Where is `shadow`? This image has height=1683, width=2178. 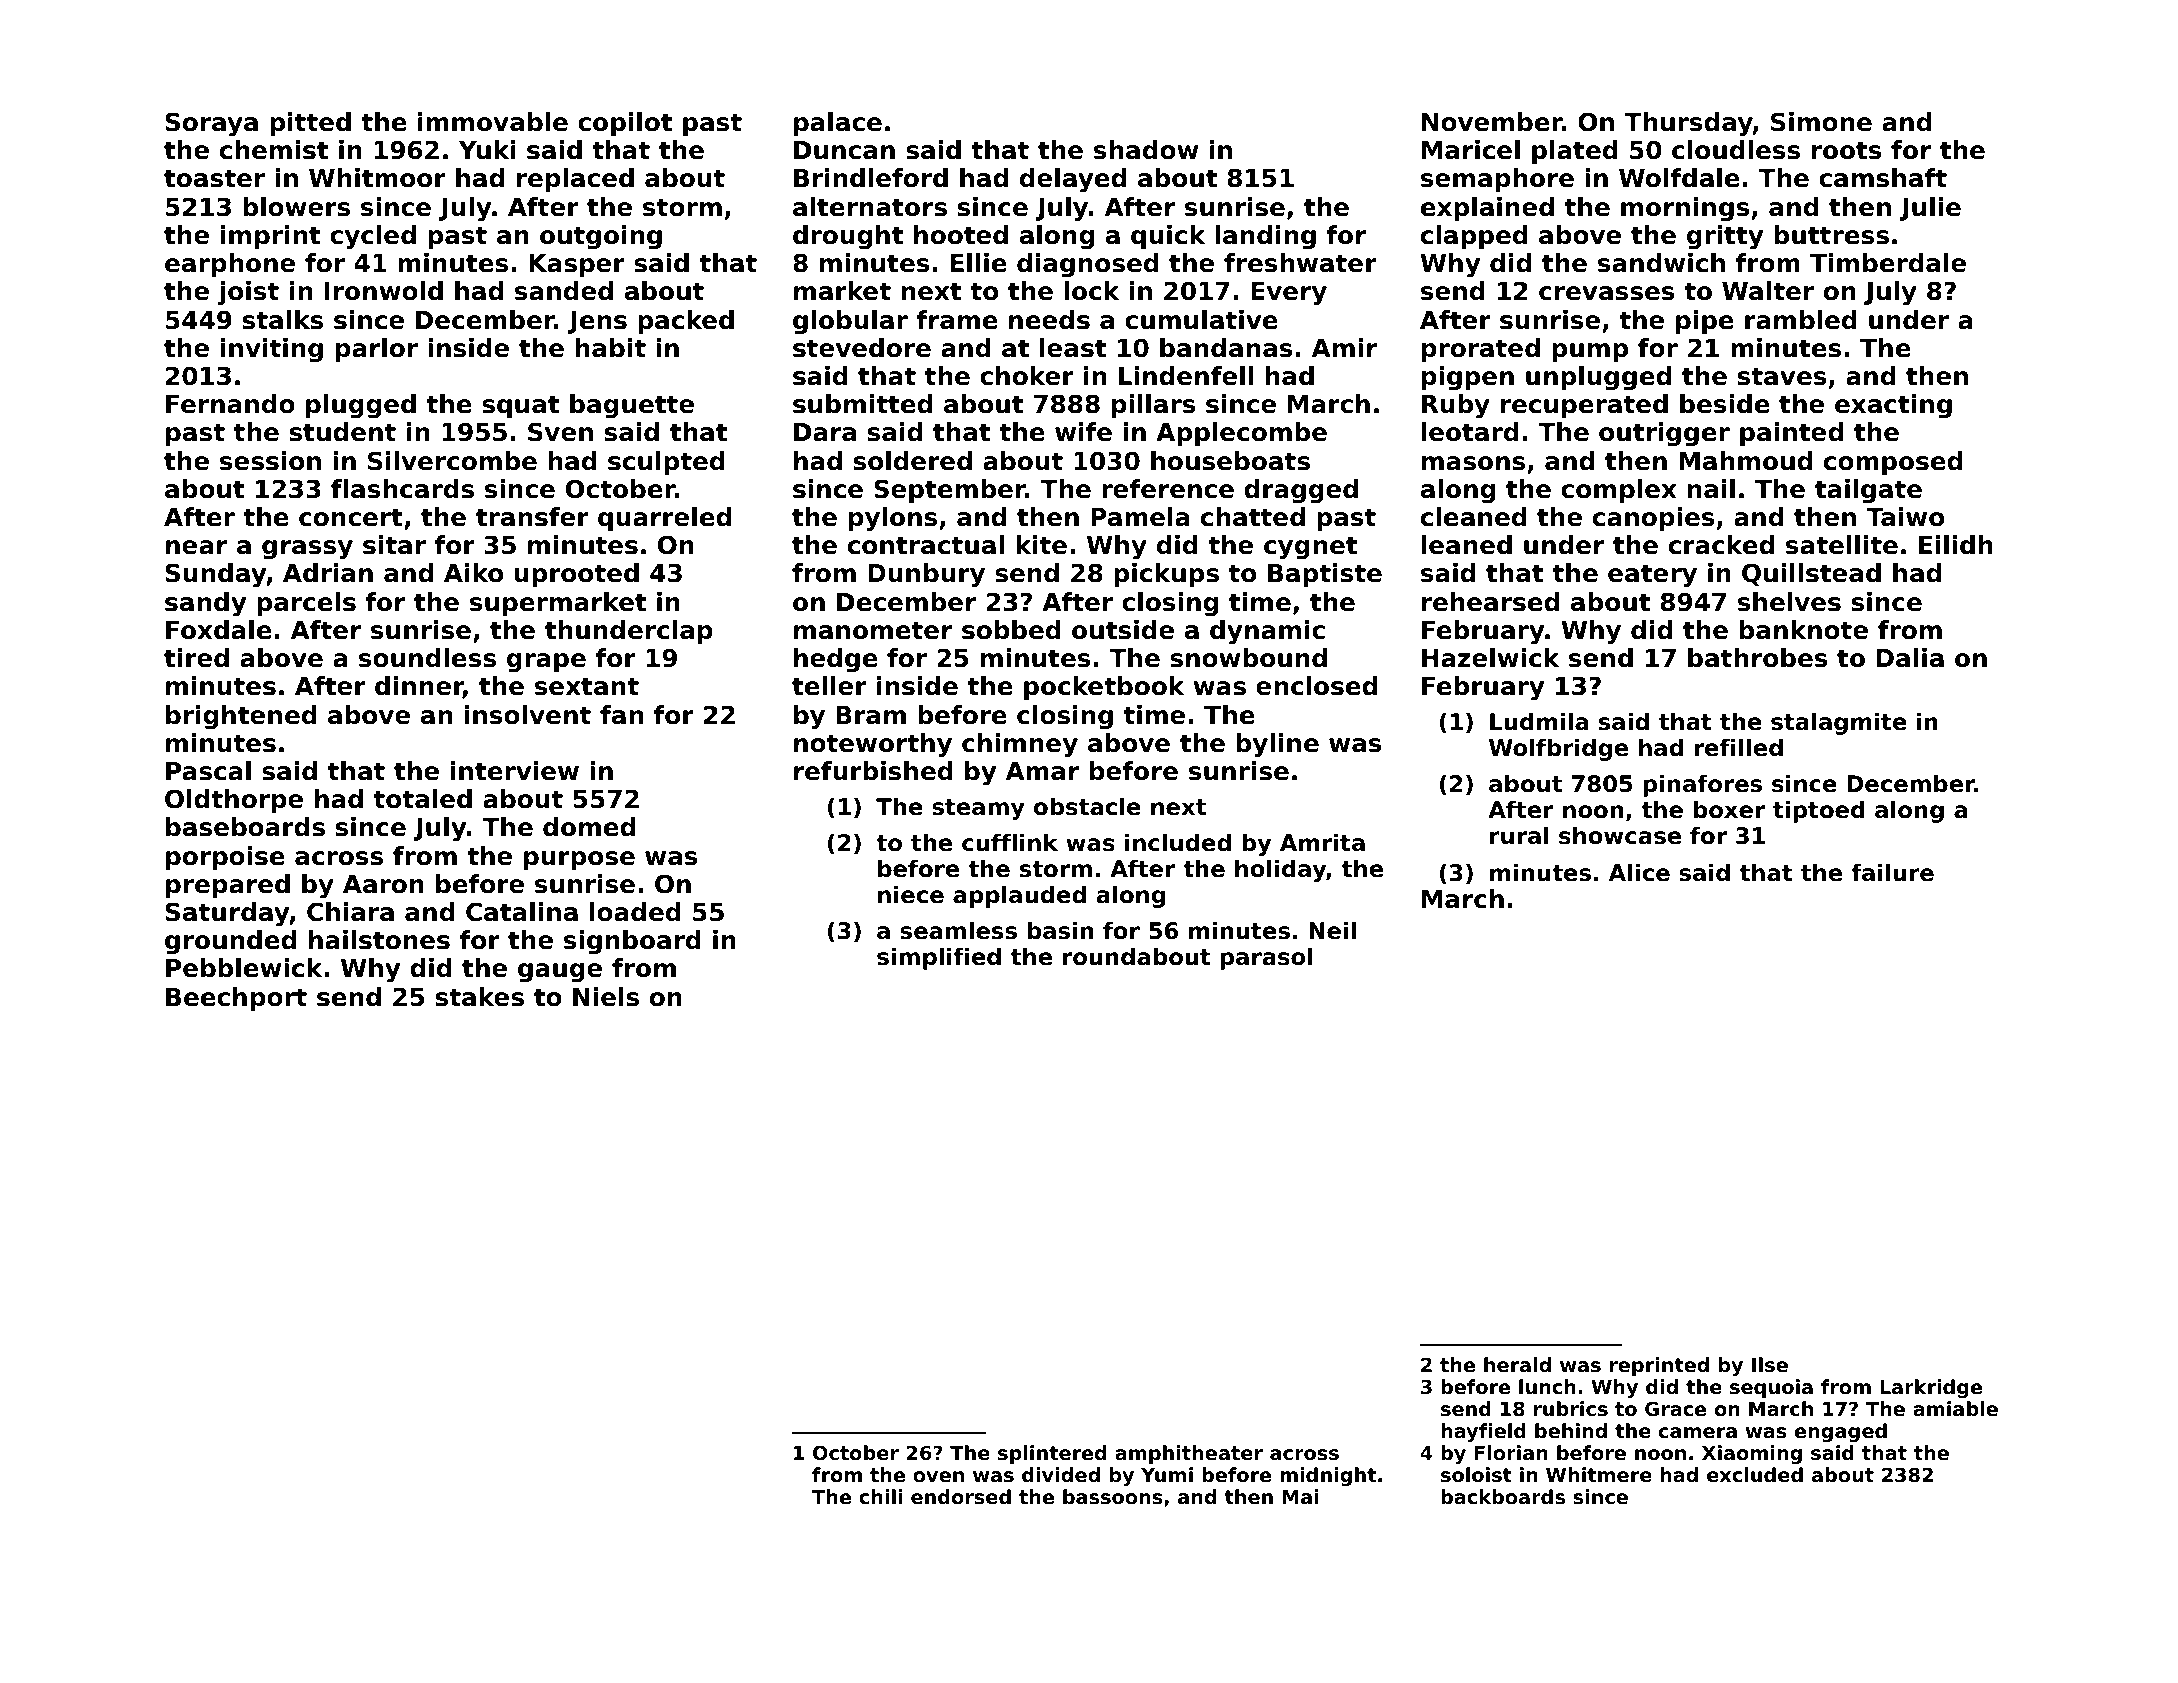 shadow is located at coordinates (1146, 150).
